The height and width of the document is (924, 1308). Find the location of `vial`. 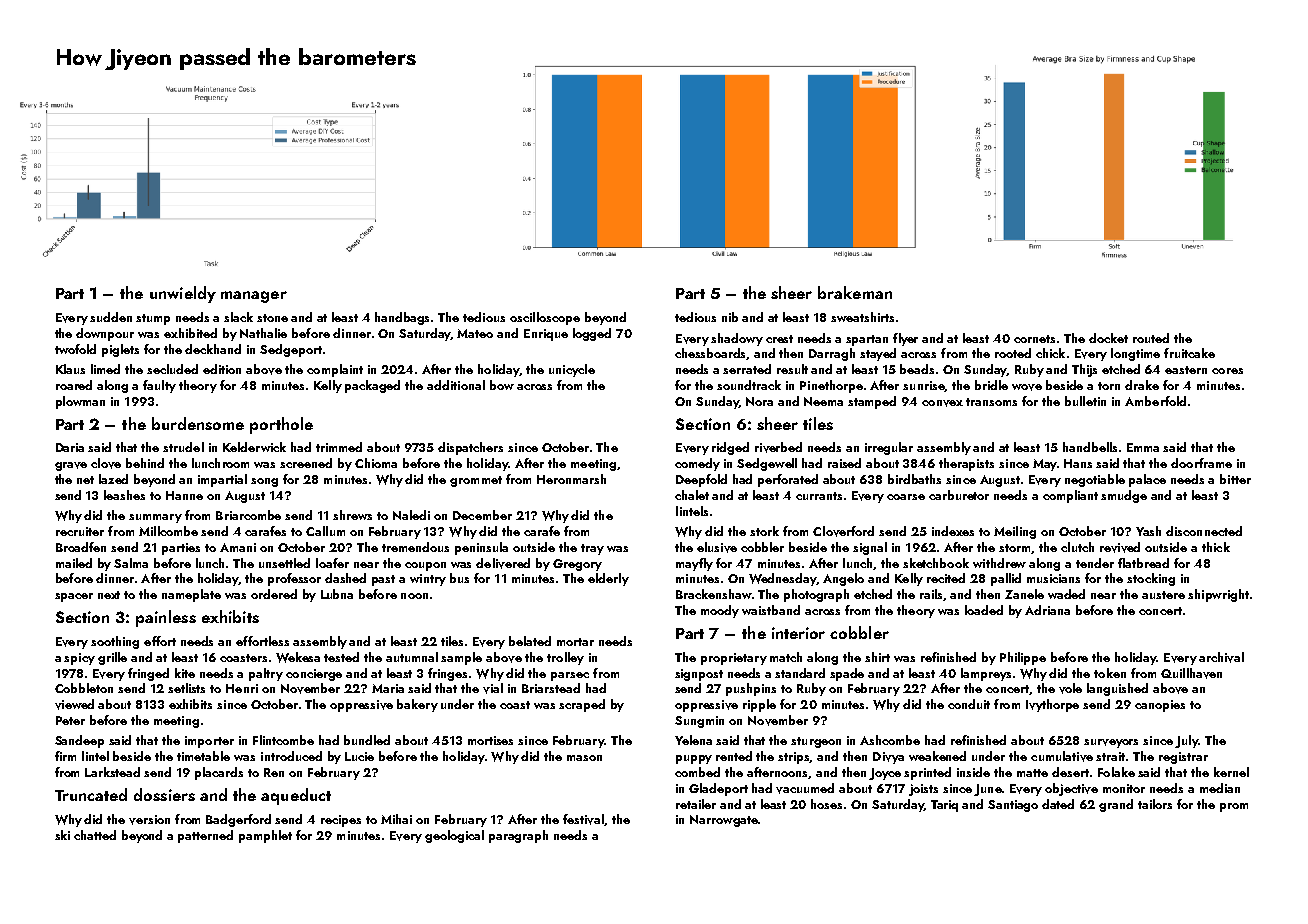

vial is located at coordinates (493, 688).
